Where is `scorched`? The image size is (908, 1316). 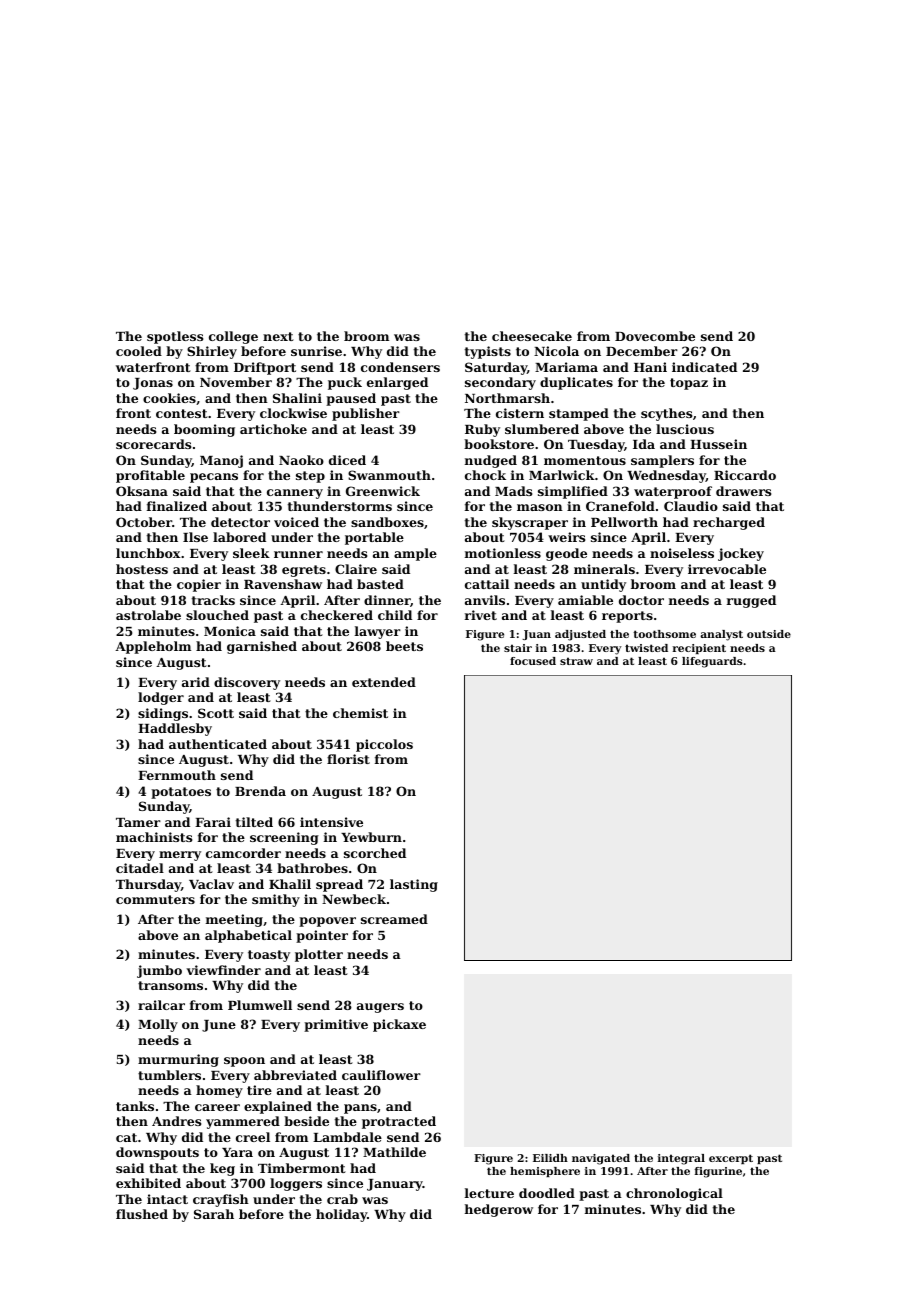
scorched is located at coordinates (375, 853).
